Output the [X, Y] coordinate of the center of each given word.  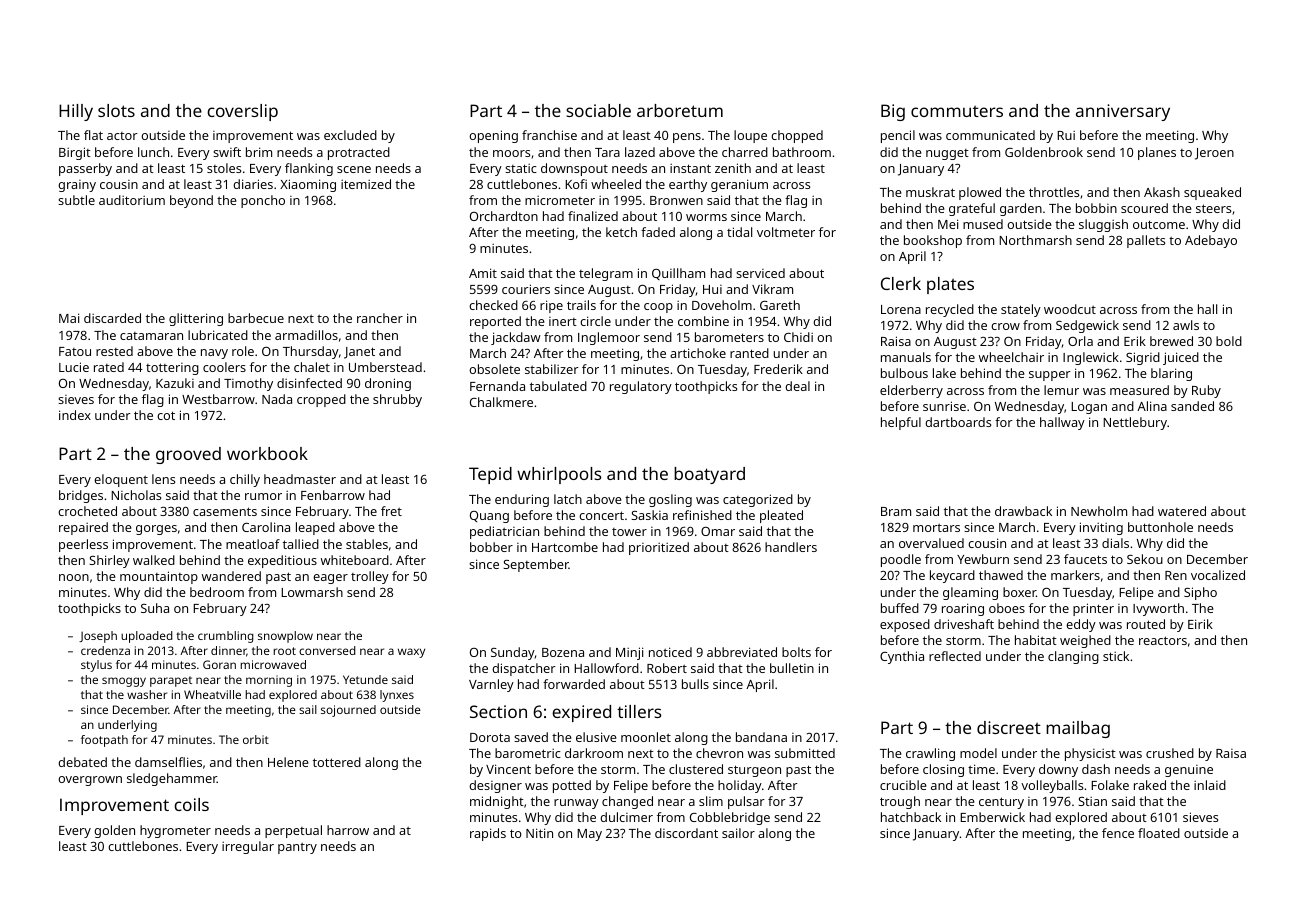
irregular [248, 847]
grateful [972, 209]
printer [1093, 609]
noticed [670, 652]
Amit [483, 273]
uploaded [147, 637]
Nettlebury [1135, 423]
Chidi [798, 337]
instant [690, 168]
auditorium [132, 200]
